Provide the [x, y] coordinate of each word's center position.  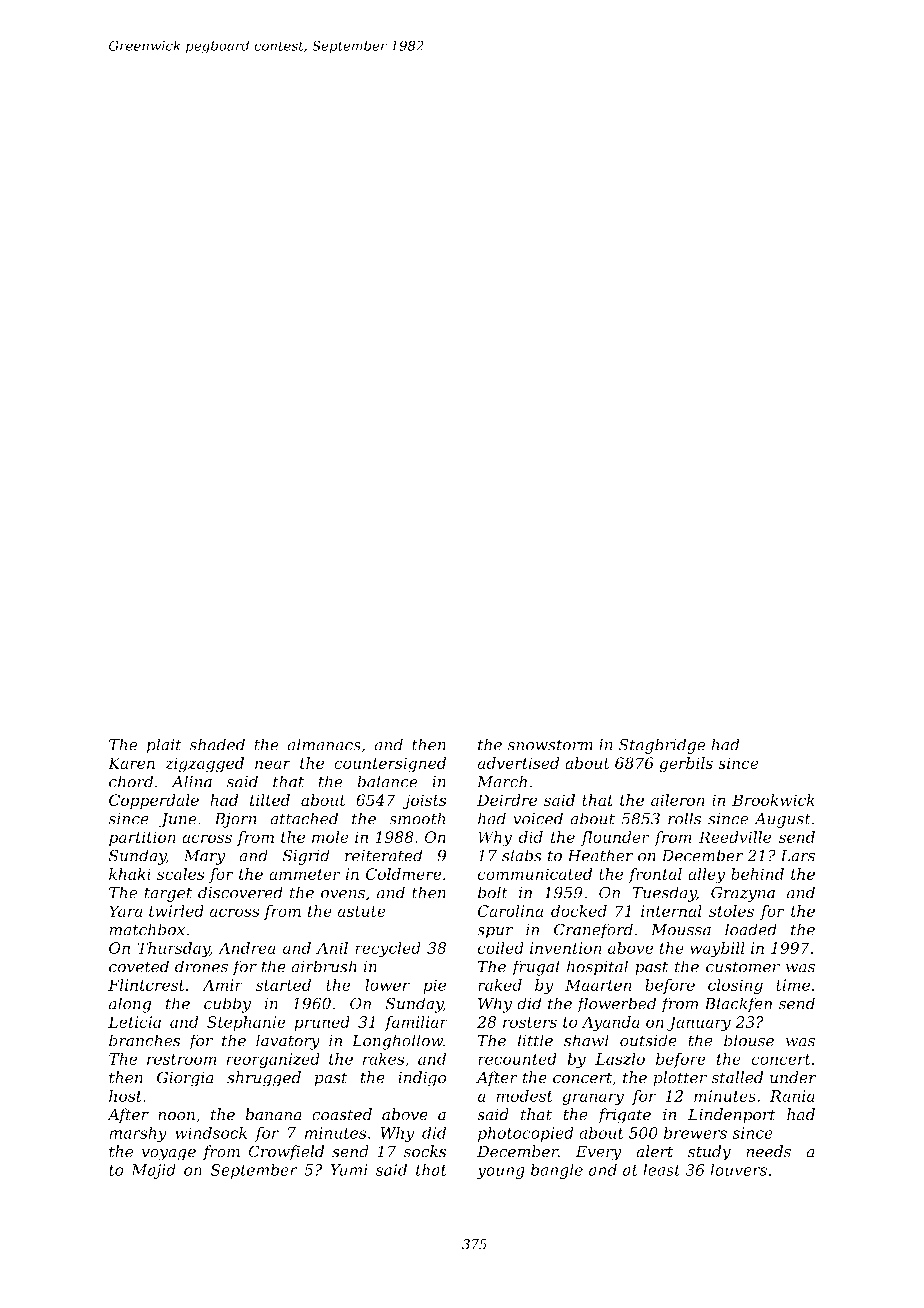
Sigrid [306, 857]
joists [424, 802]
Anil [332, 948]
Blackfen [738, 1005]
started [283, 985]
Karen [131, 763]
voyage [168, 1154]
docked [579, 911]
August [782, 820]
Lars [797, 856]
